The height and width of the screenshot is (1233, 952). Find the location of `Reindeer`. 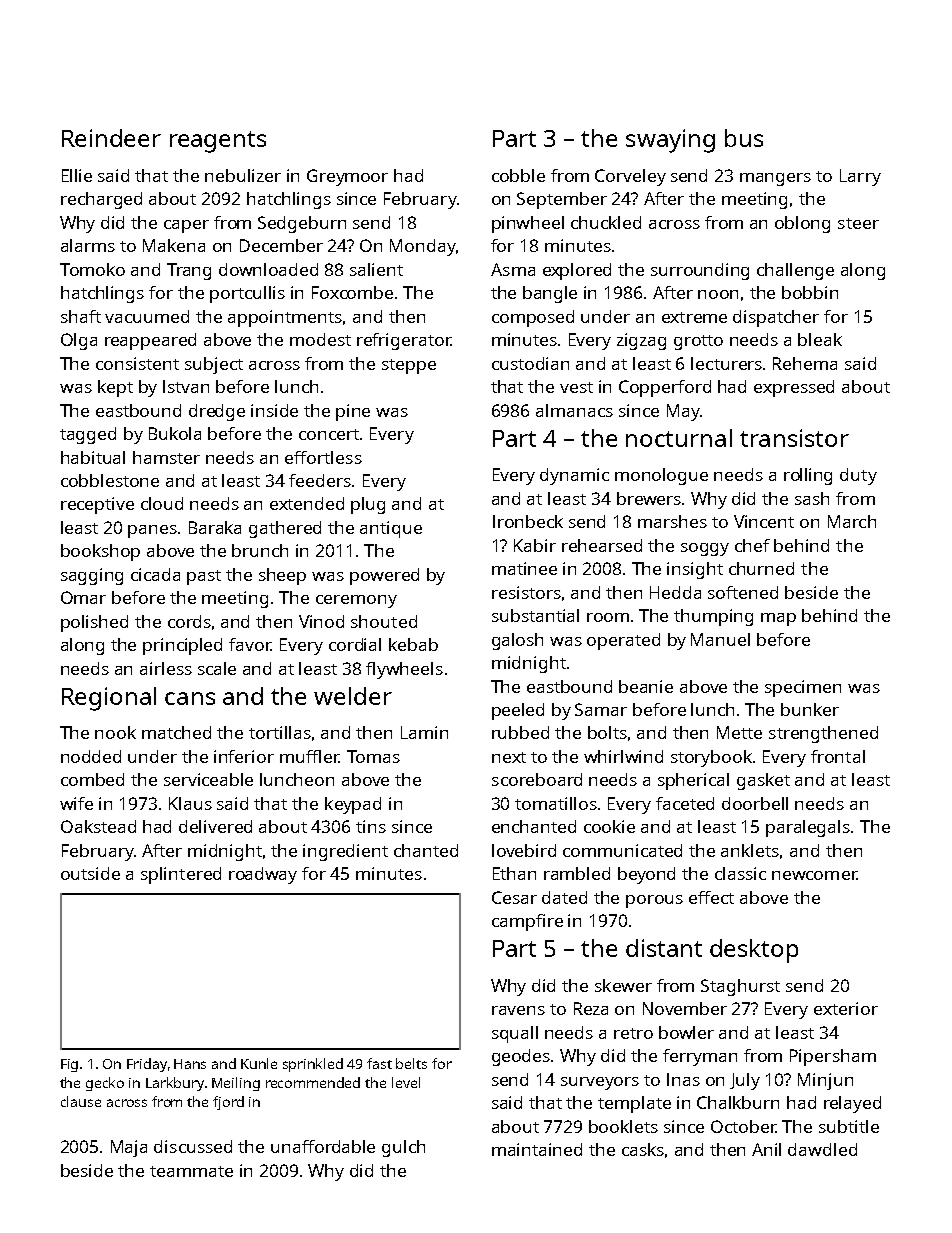

Reindeer is located at coordinates (111, 138).
